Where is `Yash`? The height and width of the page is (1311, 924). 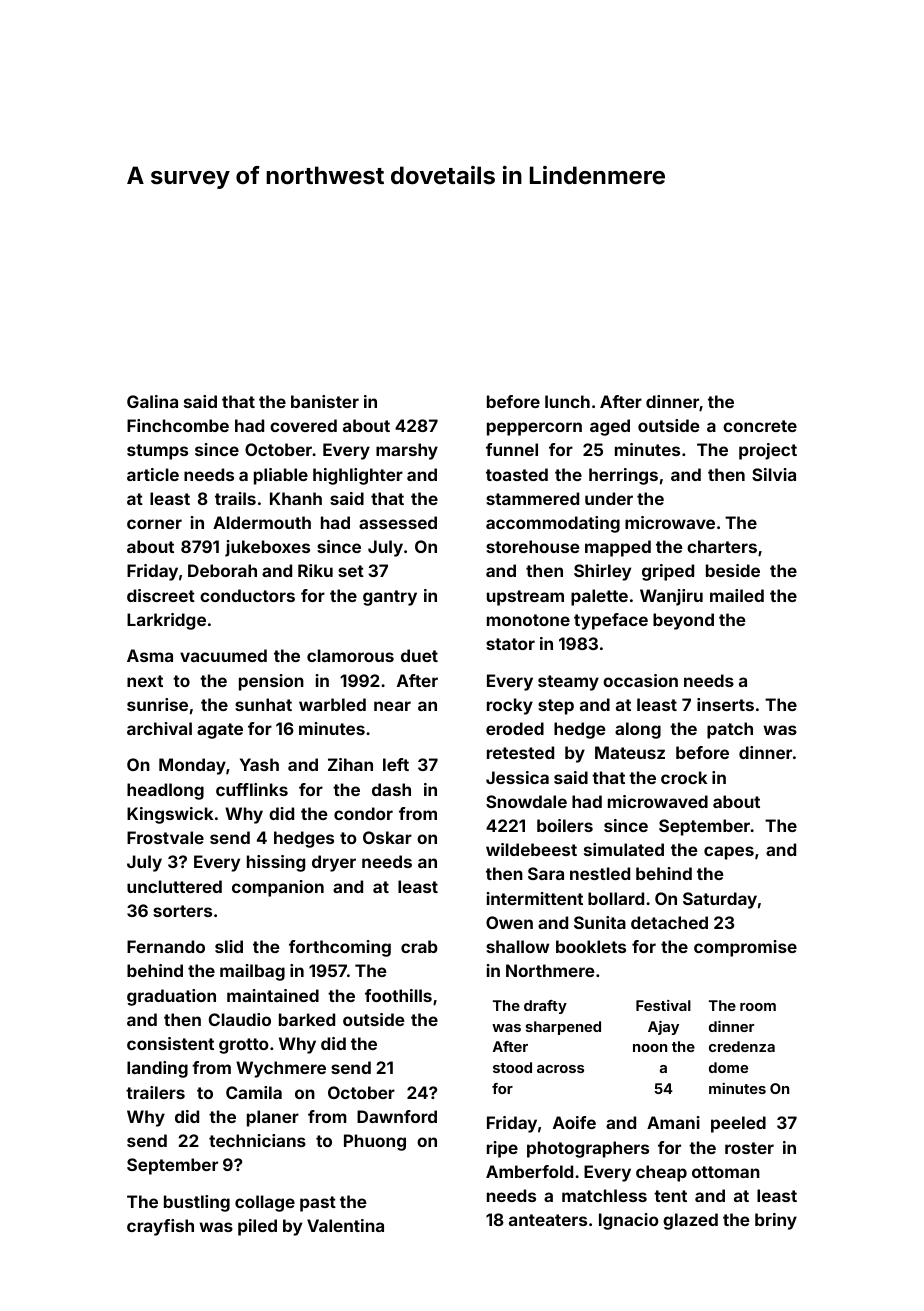
Yash is located at coordinates (259, 764).
